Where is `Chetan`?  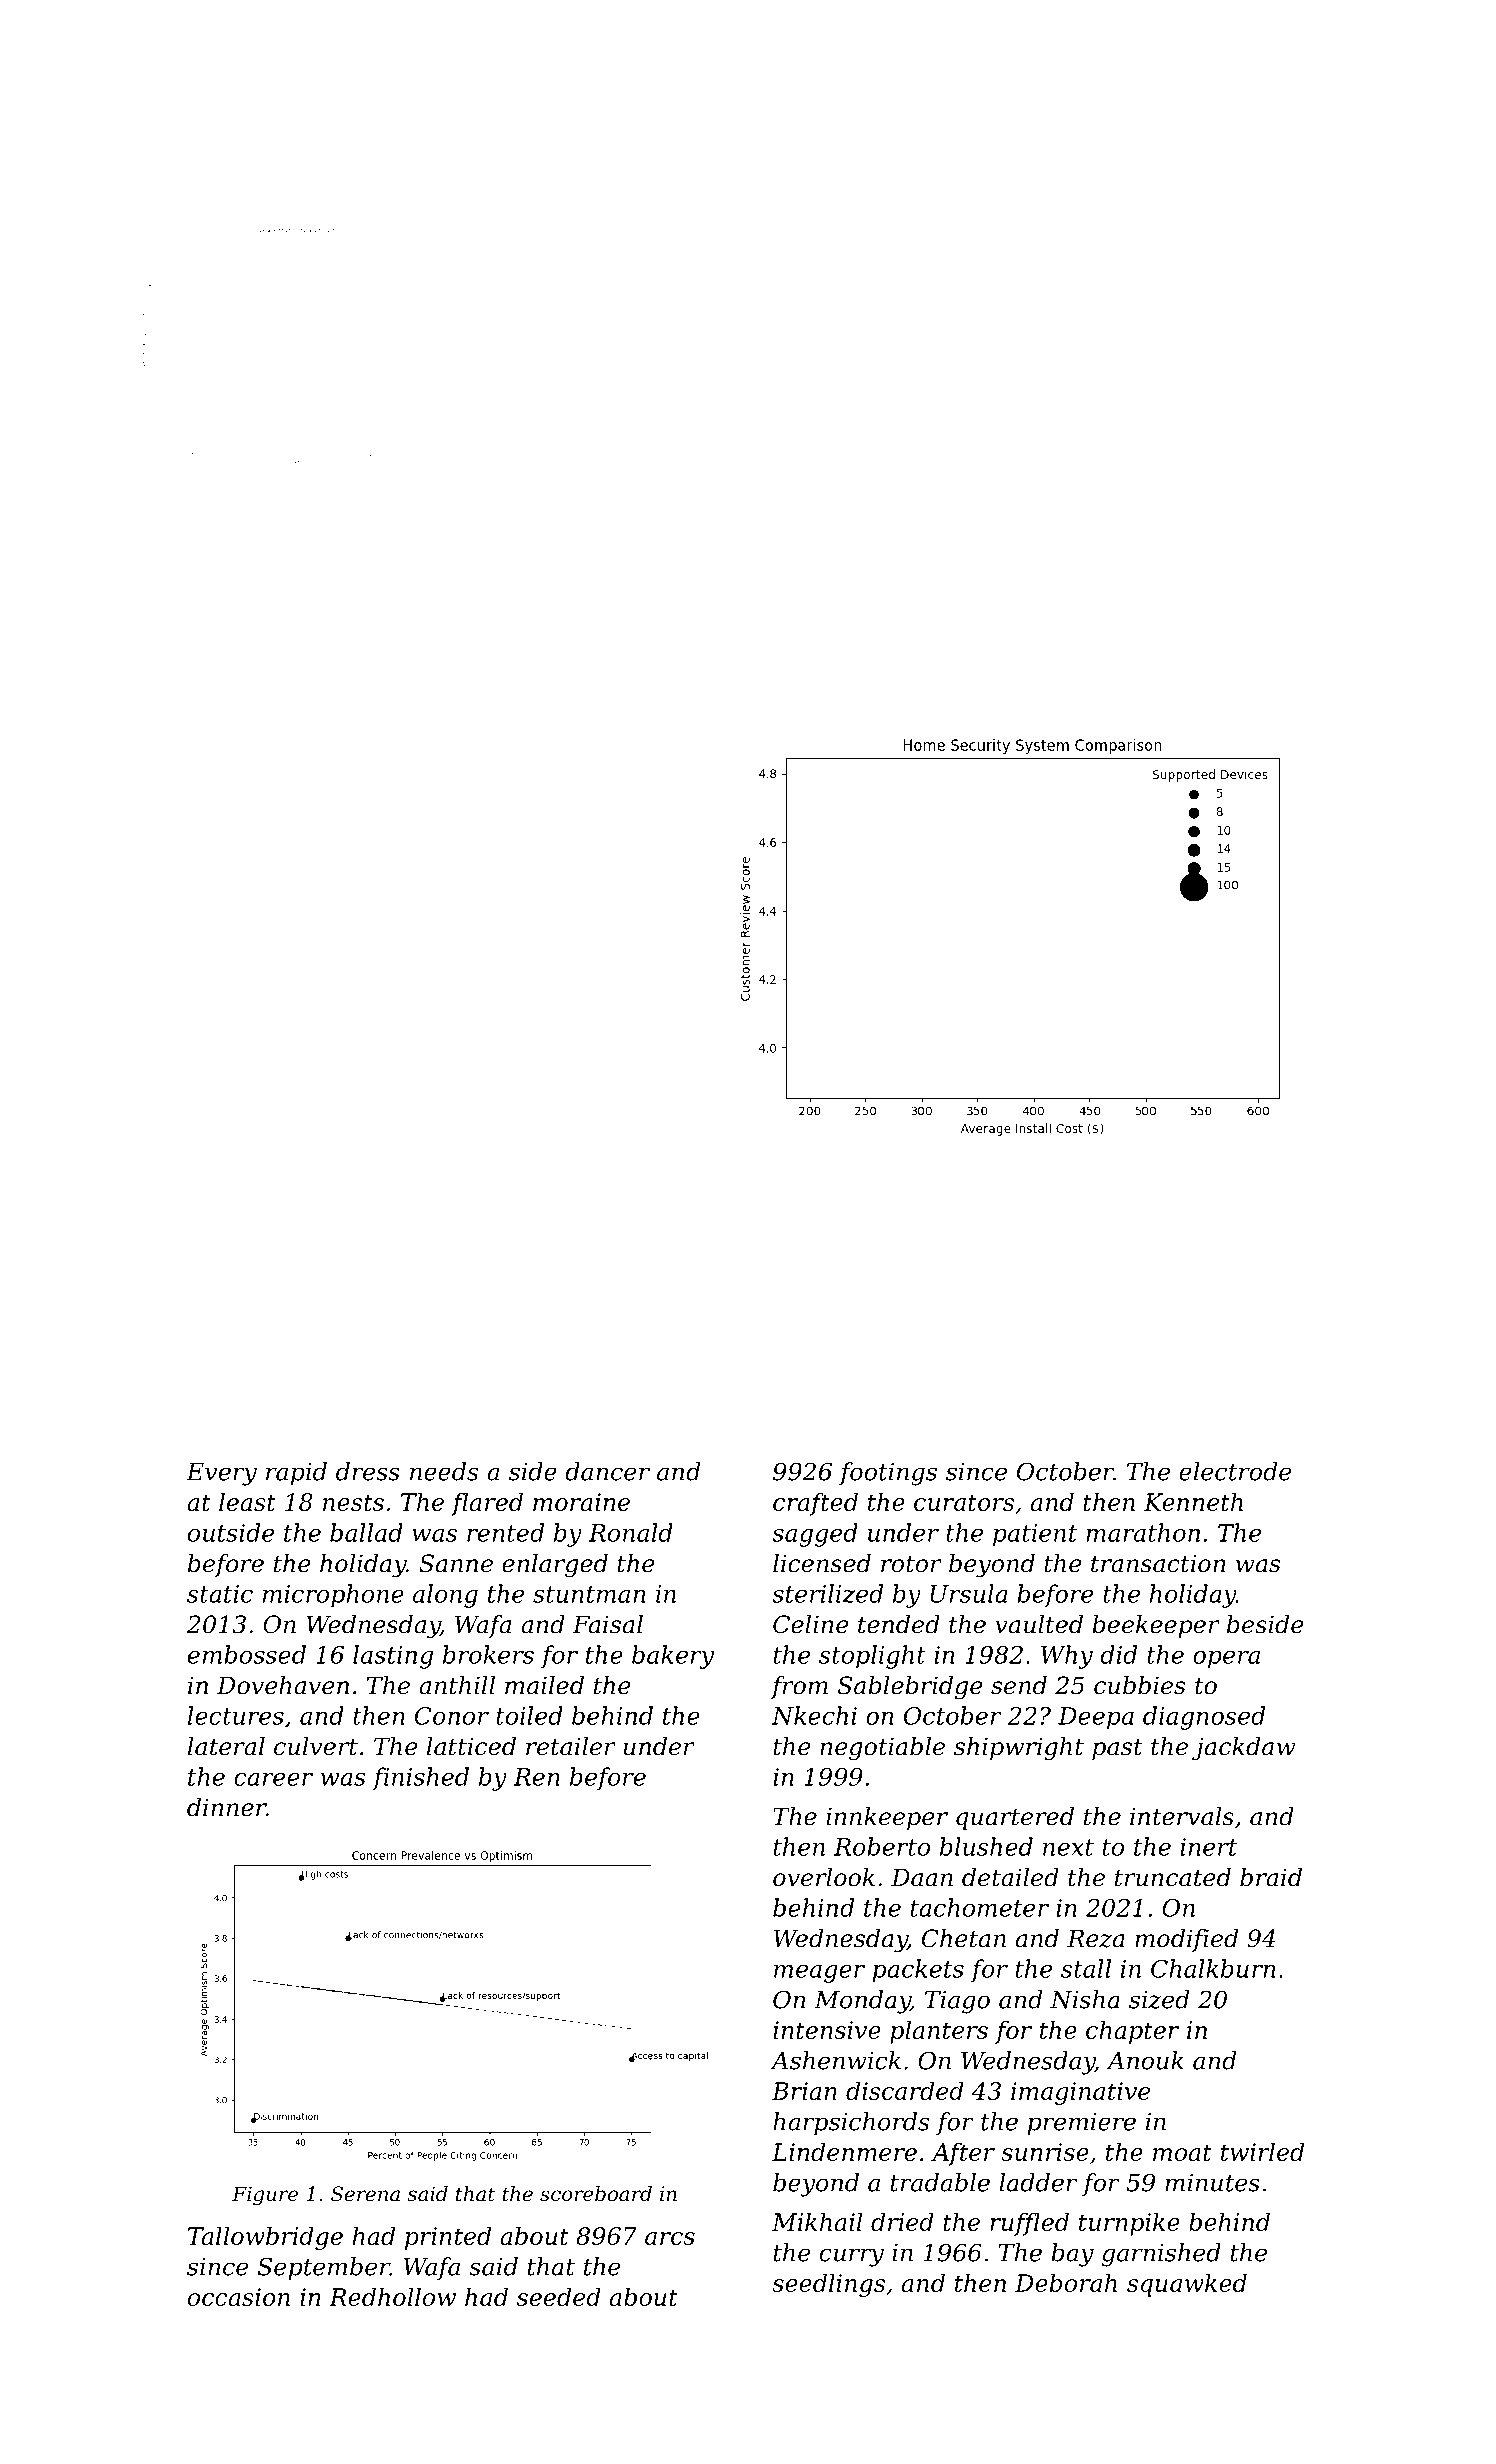
Chetan is located at coordinates (964, 1938).
